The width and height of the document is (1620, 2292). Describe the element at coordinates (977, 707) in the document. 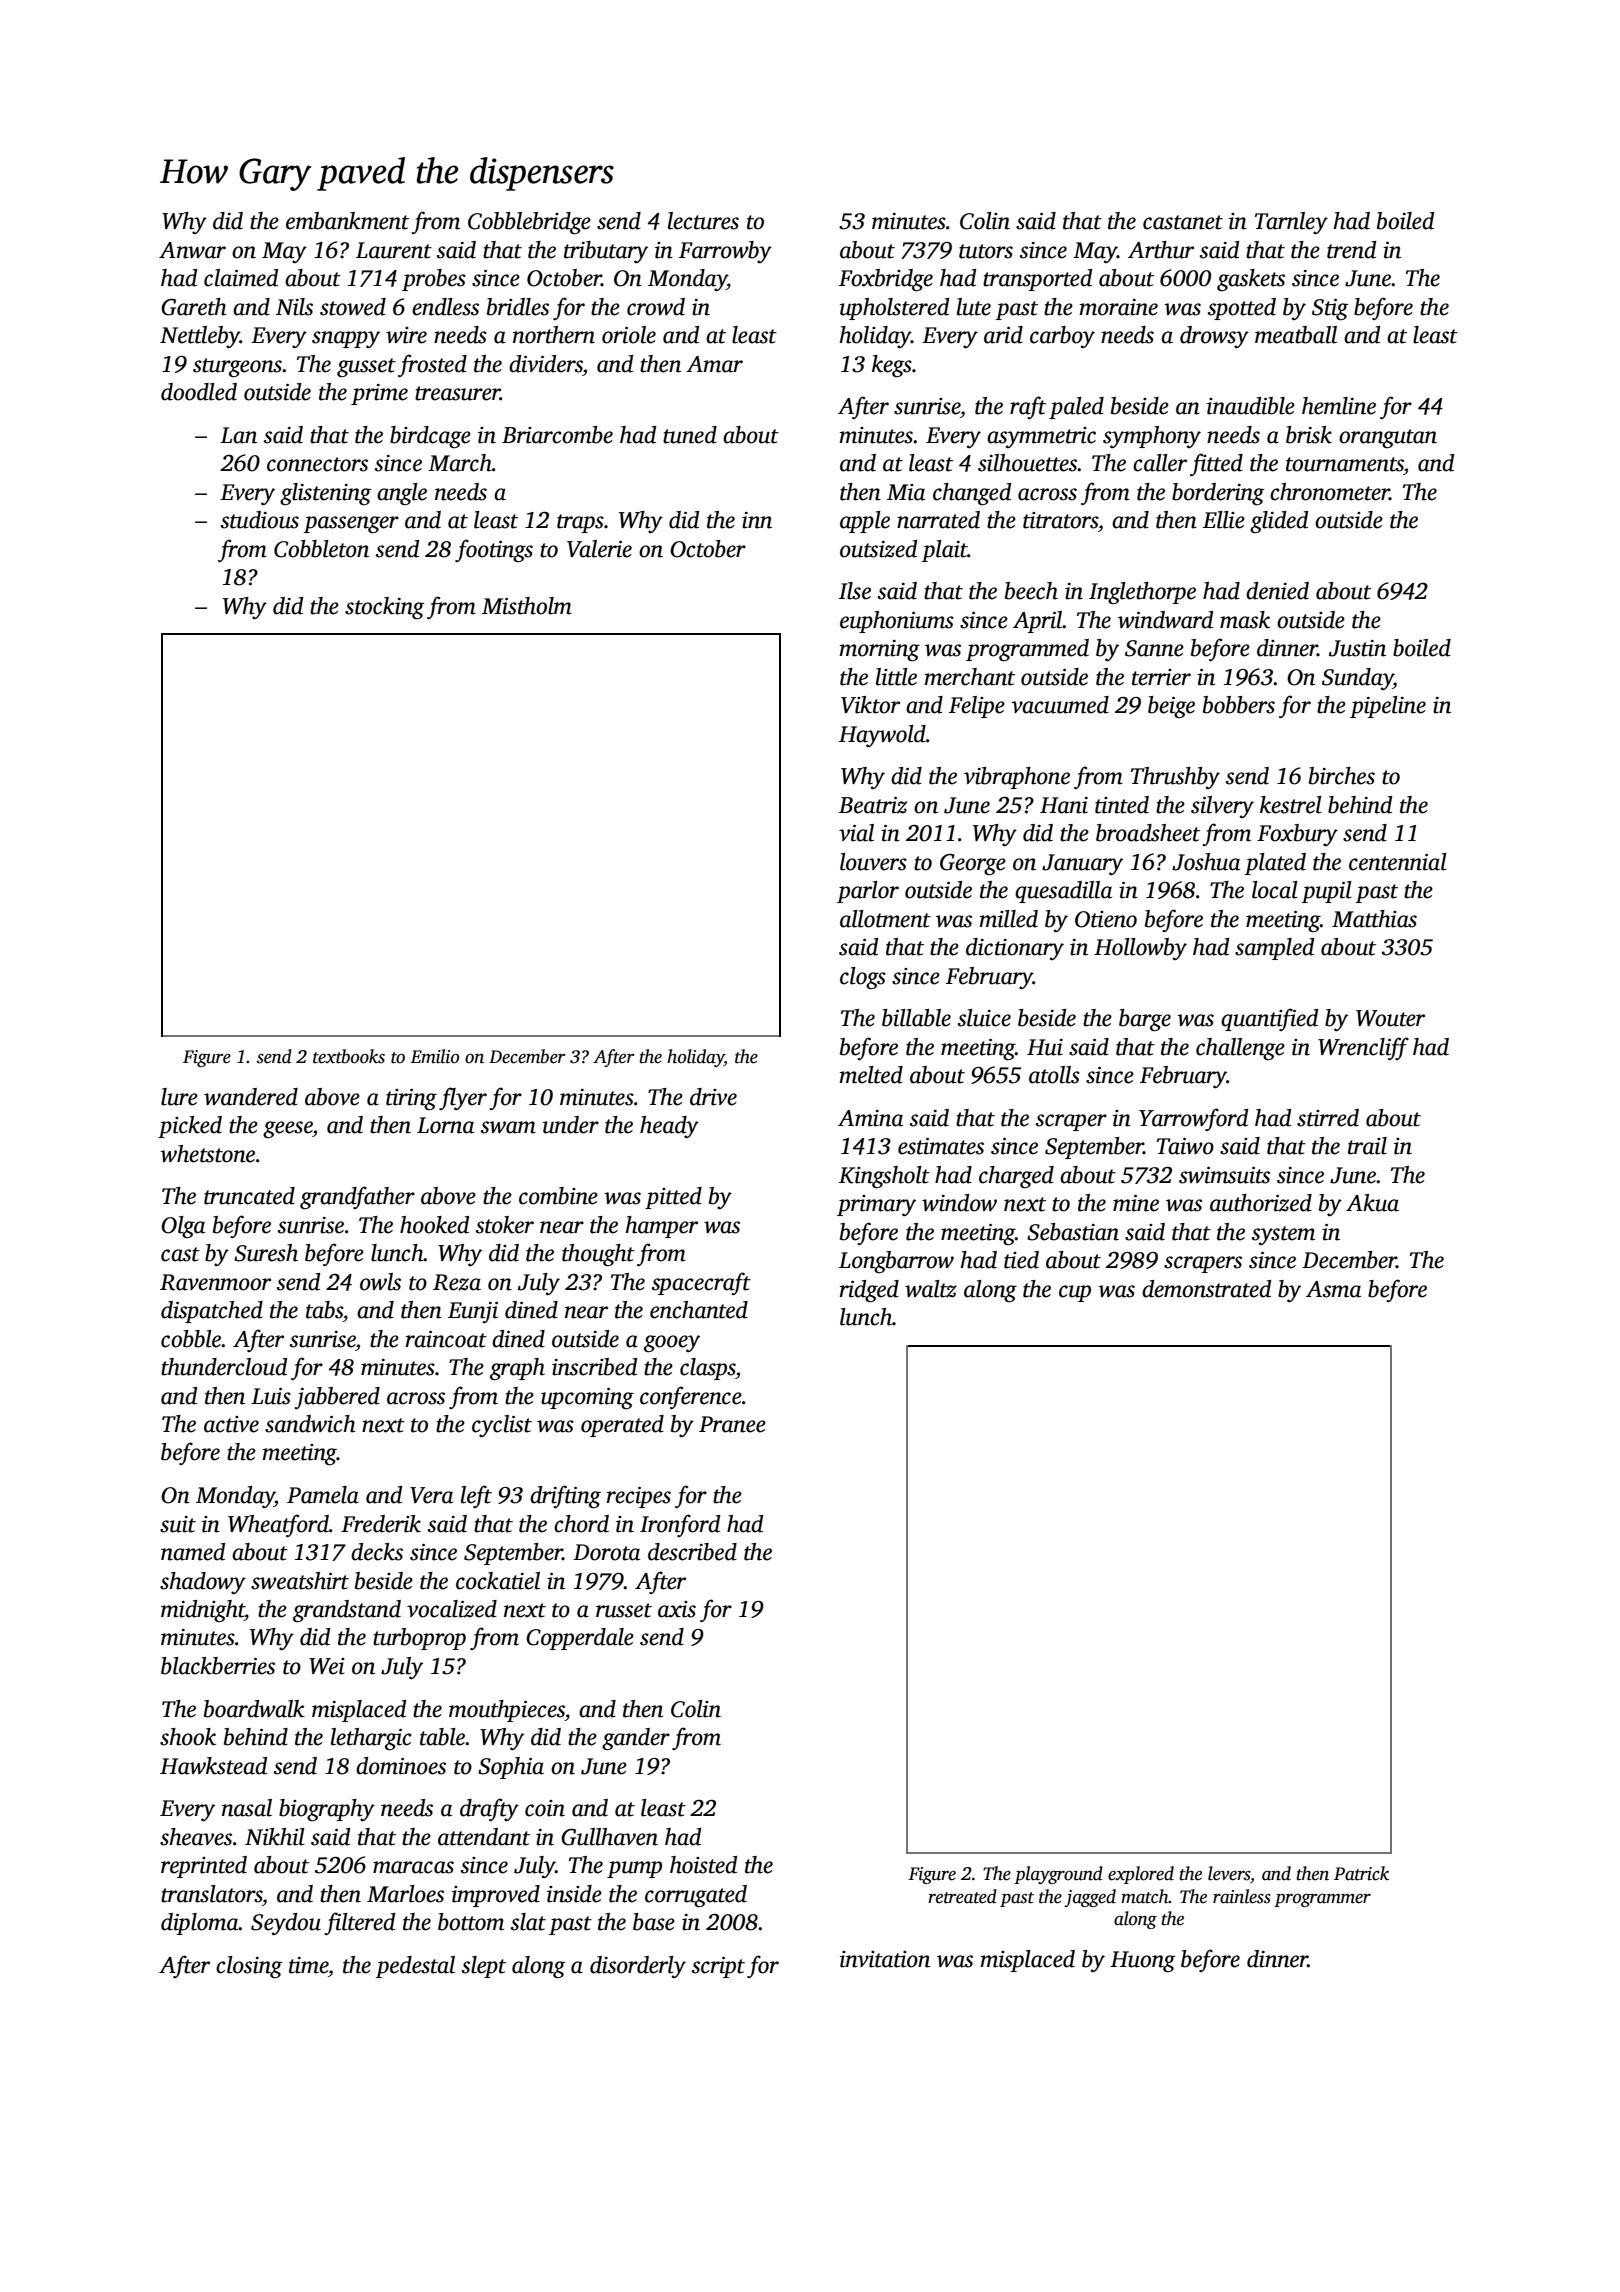

I see `Felipe` at that location.
